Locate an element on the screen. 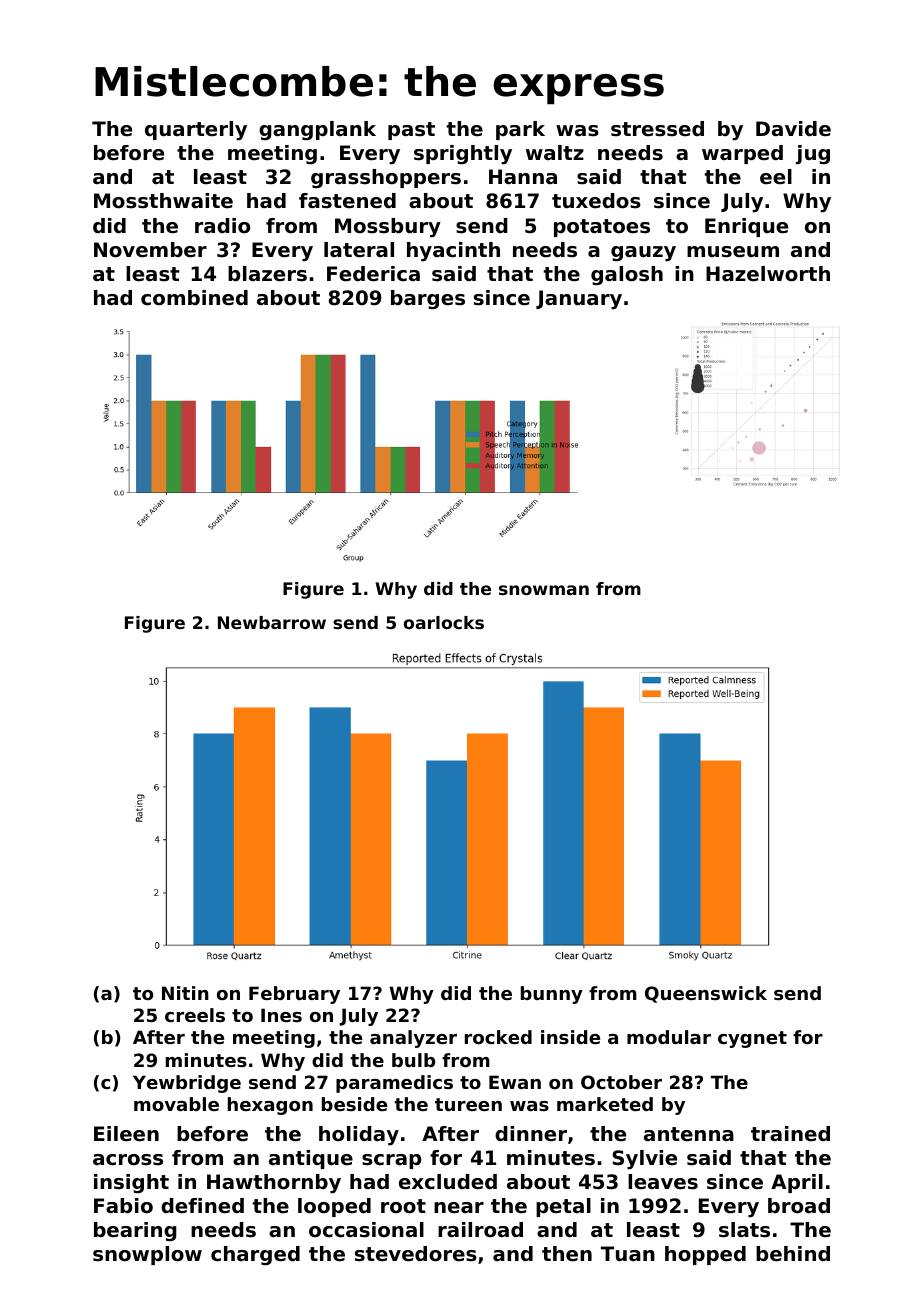 Image resolution: width=924 pixels, height=1308 pixels. fastened is located at coordinates (347, 201).
